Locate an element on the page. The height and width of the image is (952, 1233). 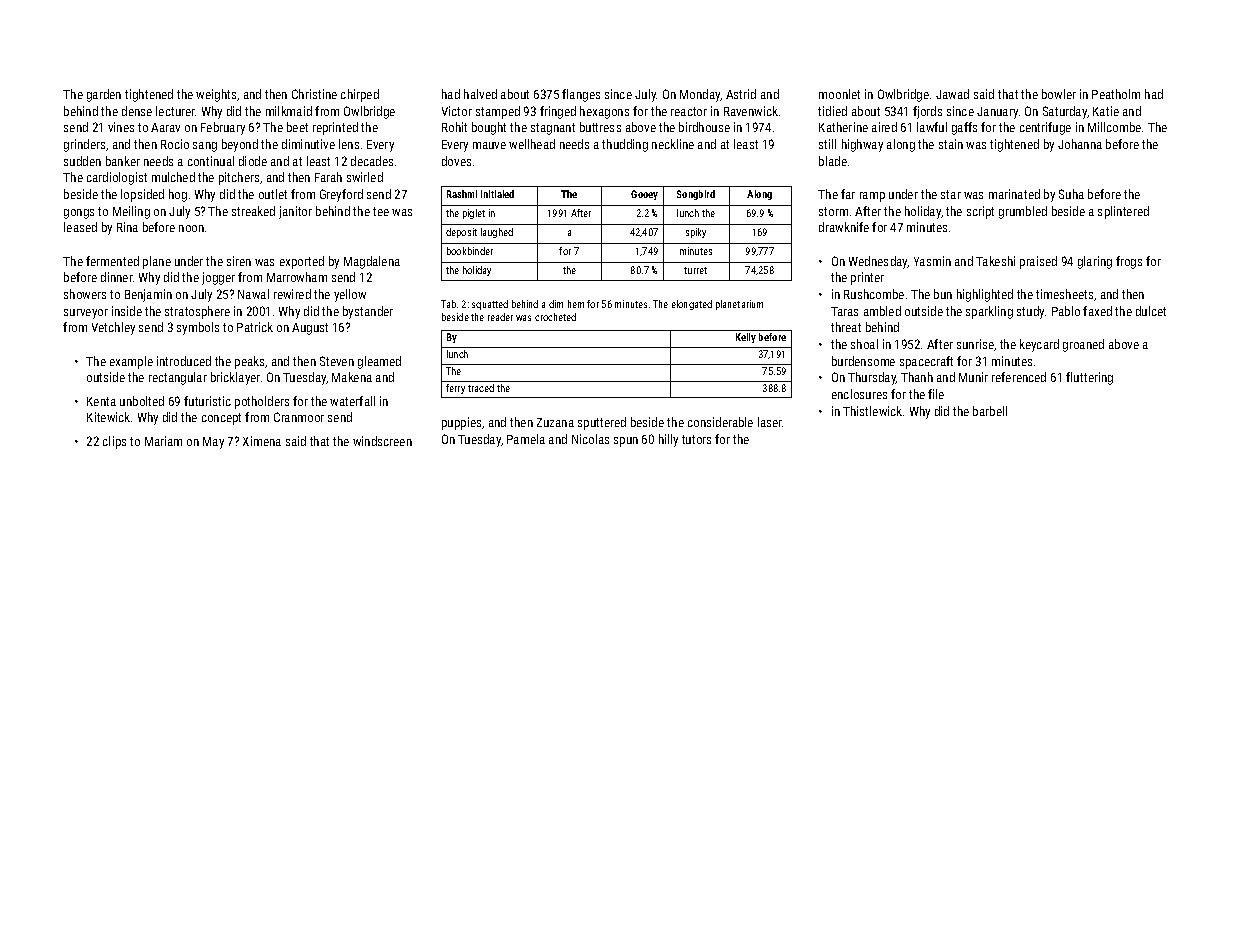
May is located at coordinates (213, 443).
